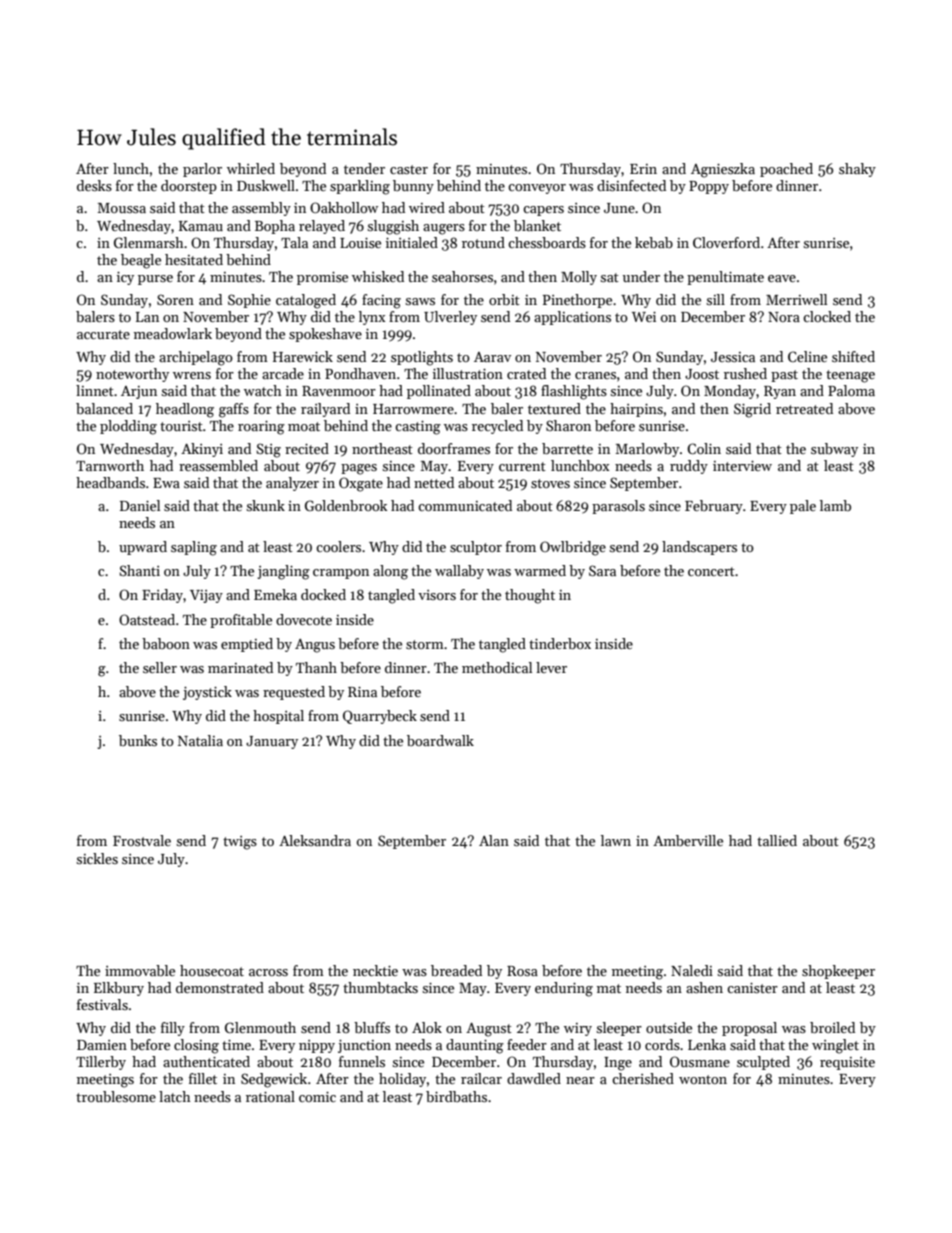 The height and width of the screenshot is (1233, 952). What do you see at coordinates (752, 988) in the screenshot?
I see `canister` at bounding box center [752, 988].
